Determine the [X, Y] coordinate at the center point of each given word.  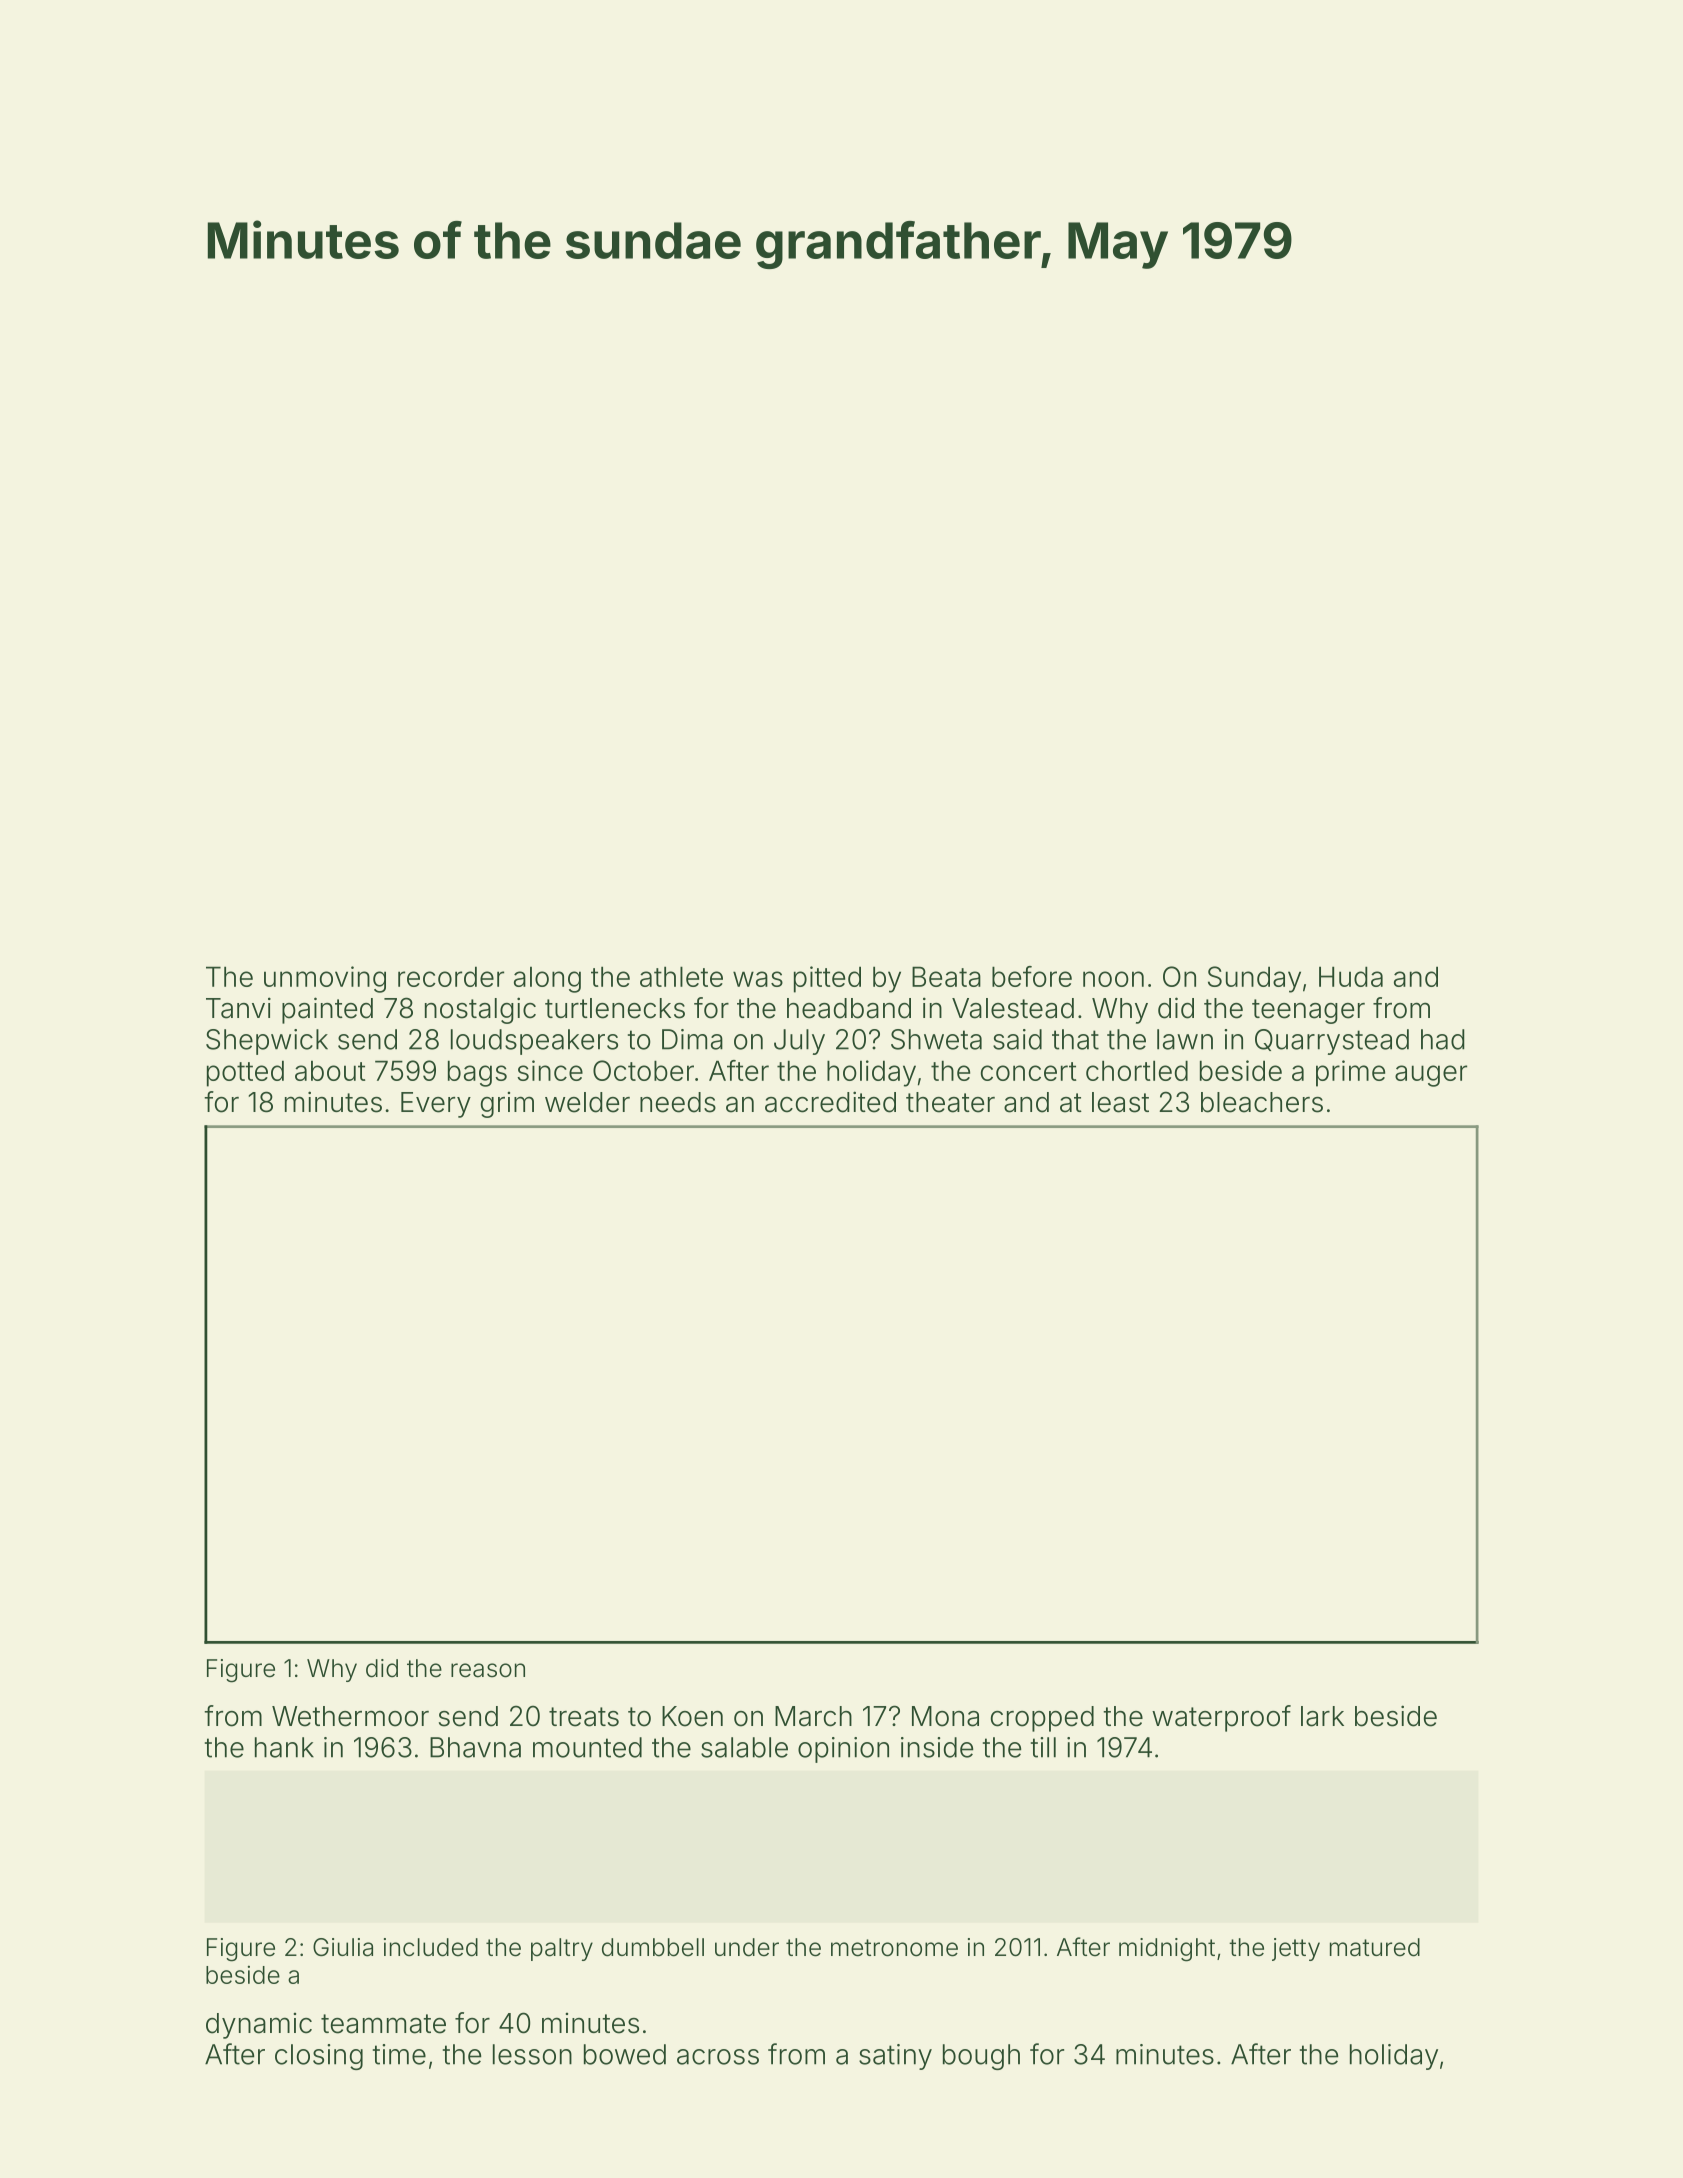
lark [1322, 1716]
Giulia [343, 1947]
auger [1431, 1076]
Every [436, 1105]
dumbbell [653, 1947]
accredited [830, 1102]
